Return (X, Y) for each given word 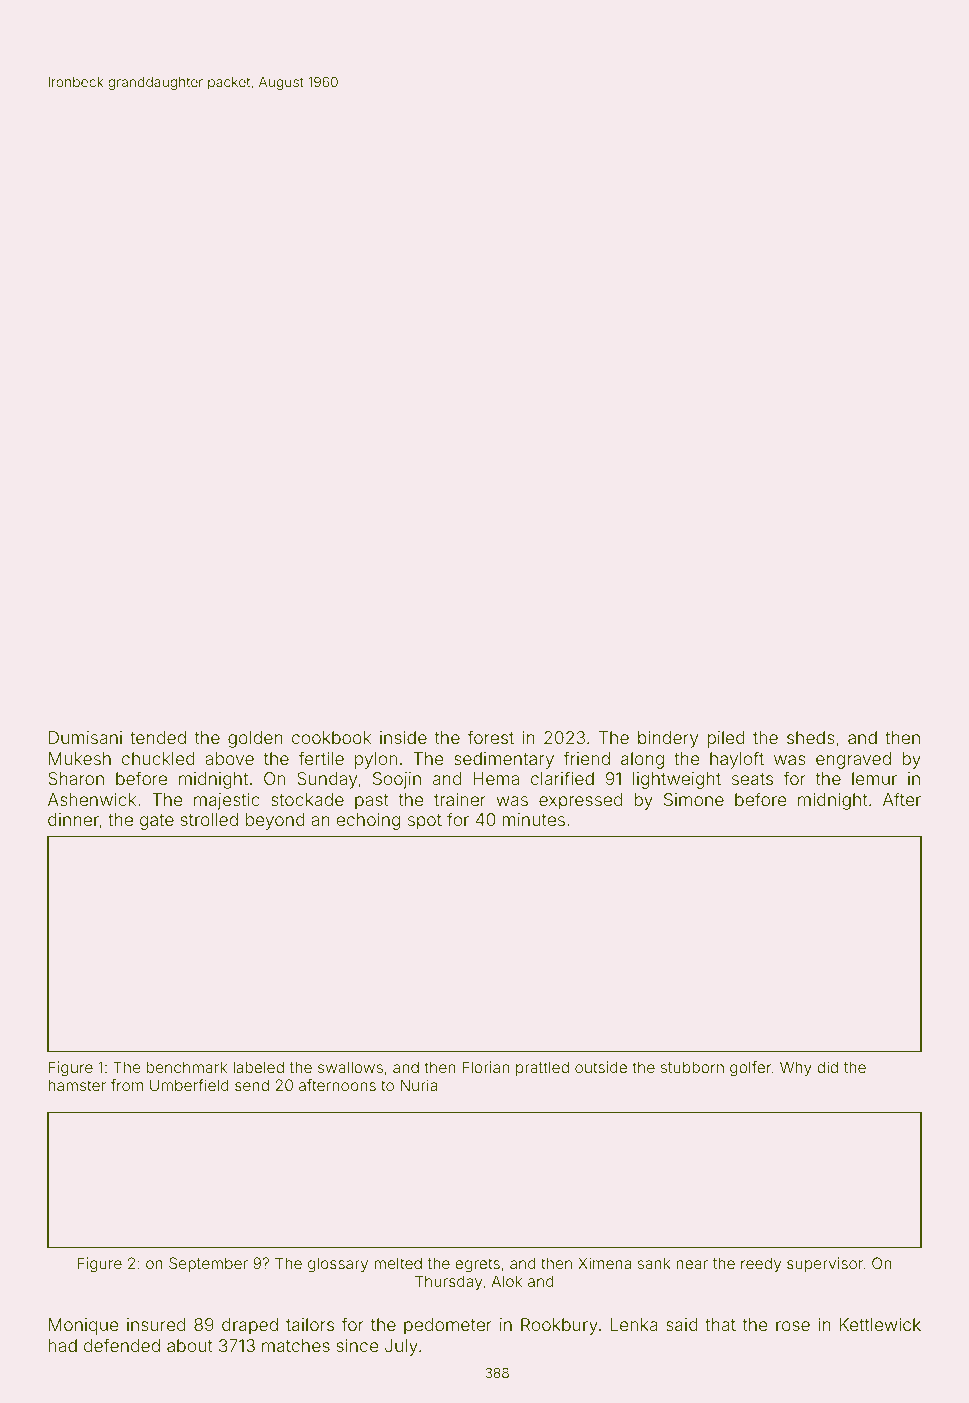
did (827, 1067)
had (62, 1345)
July (401, 1347)
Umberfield (189, 1085)
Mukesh (80, 758)
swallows (350, 1067)
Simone (694, 799)
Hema (496, 778)
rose (793, 1326)
